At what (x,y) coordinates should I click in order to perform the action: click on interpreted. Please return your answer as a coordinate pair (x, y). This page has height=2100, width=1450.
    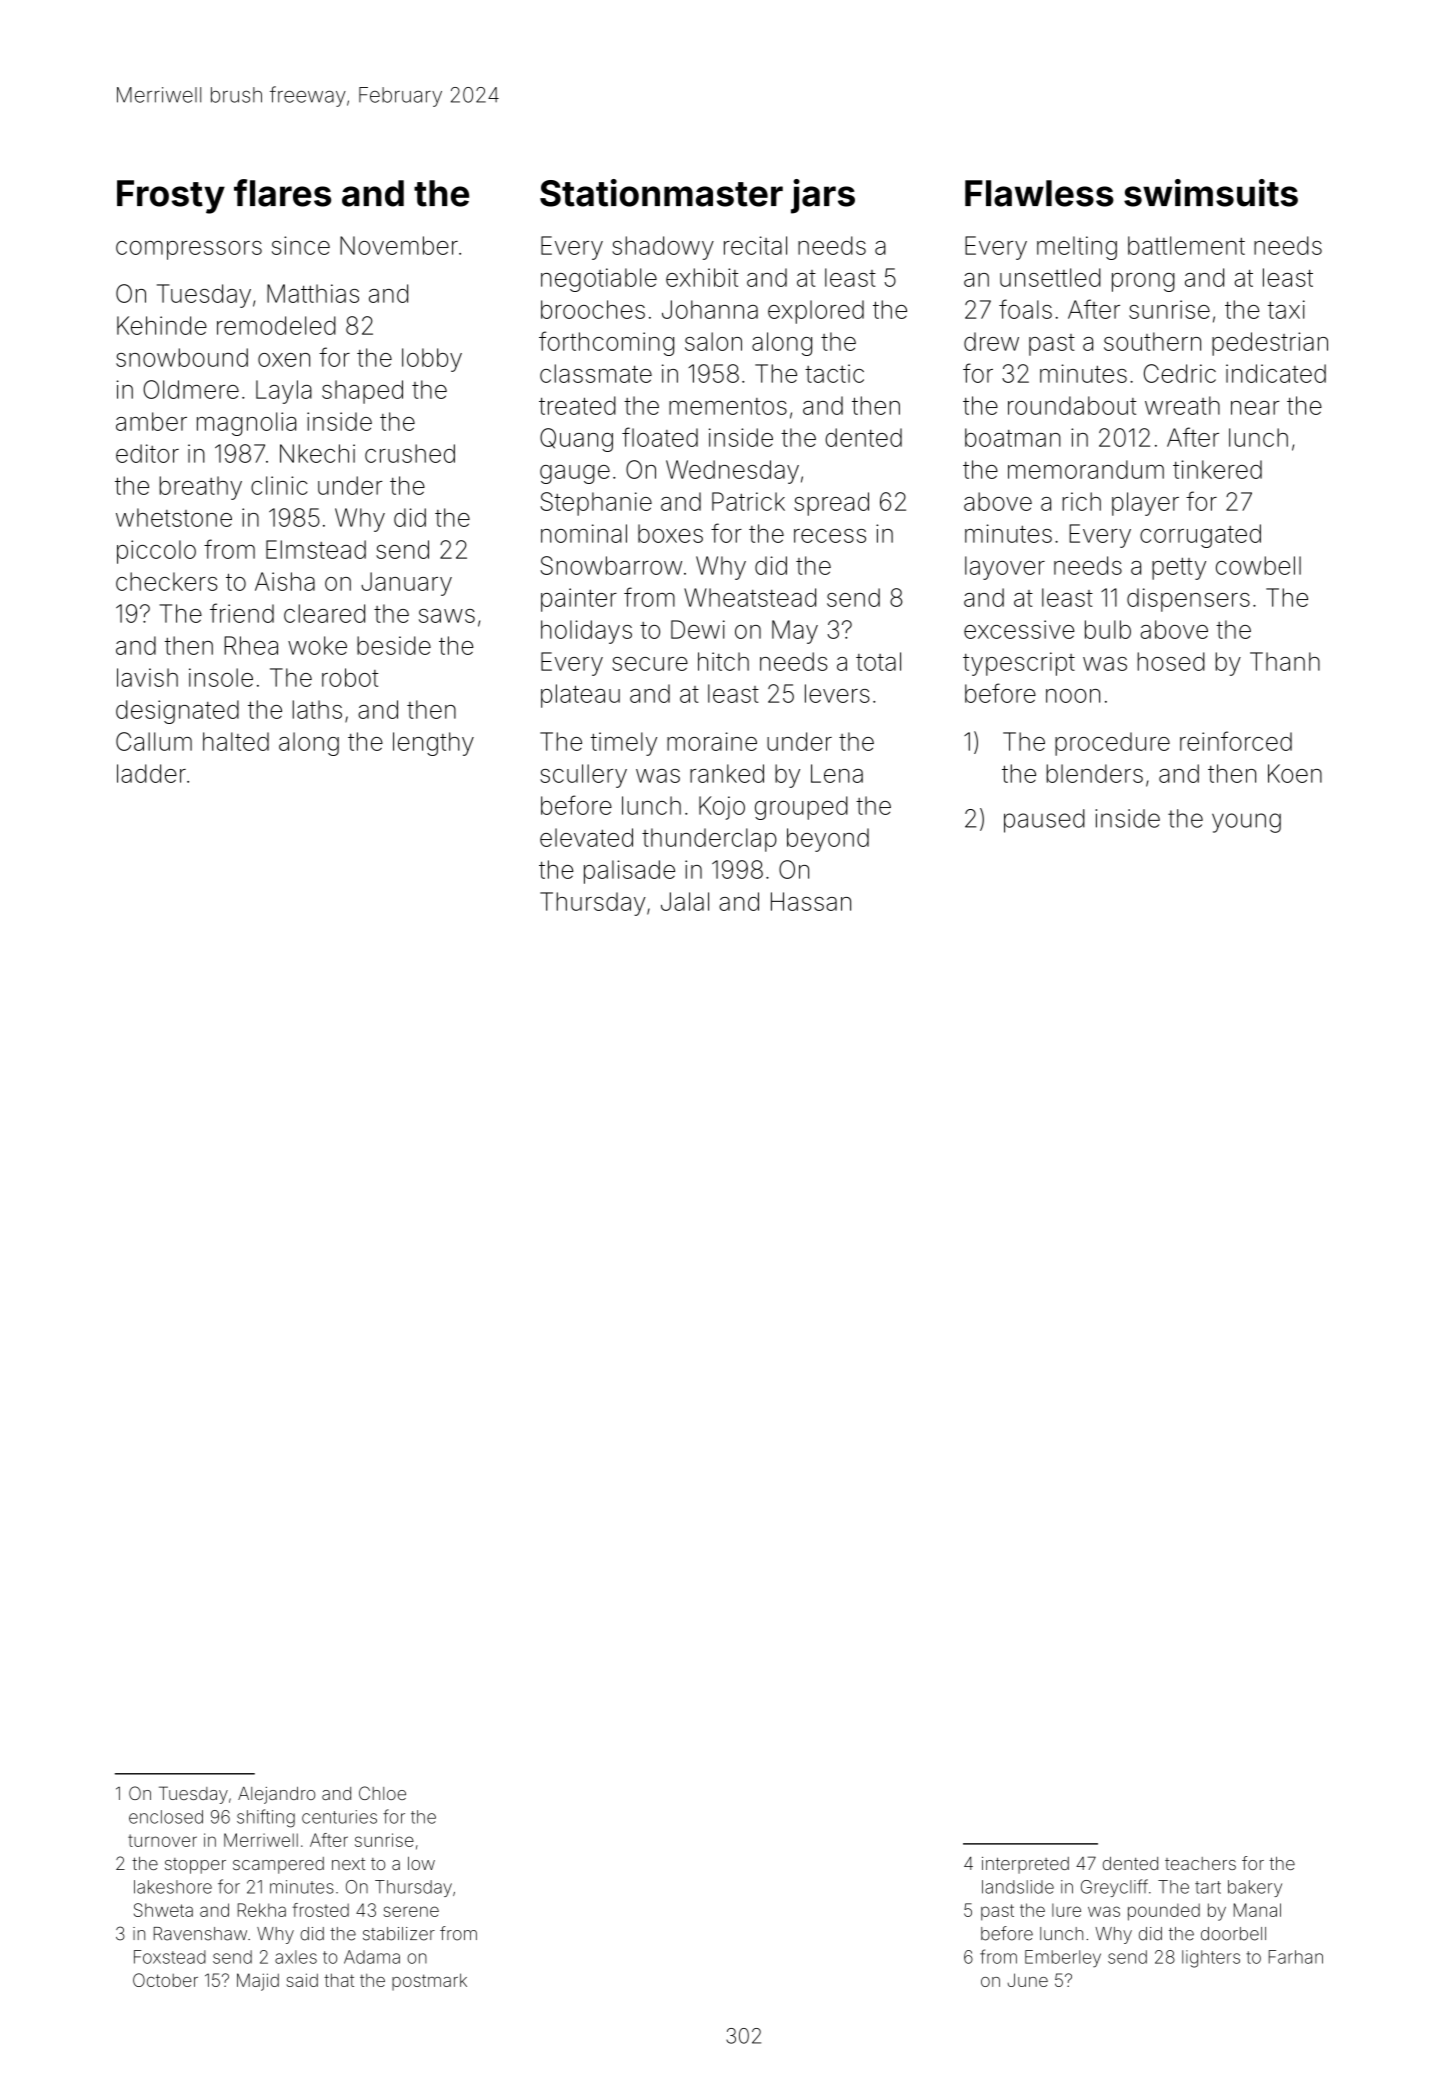
    Looking at the image, I should click on (1025, 1865).
